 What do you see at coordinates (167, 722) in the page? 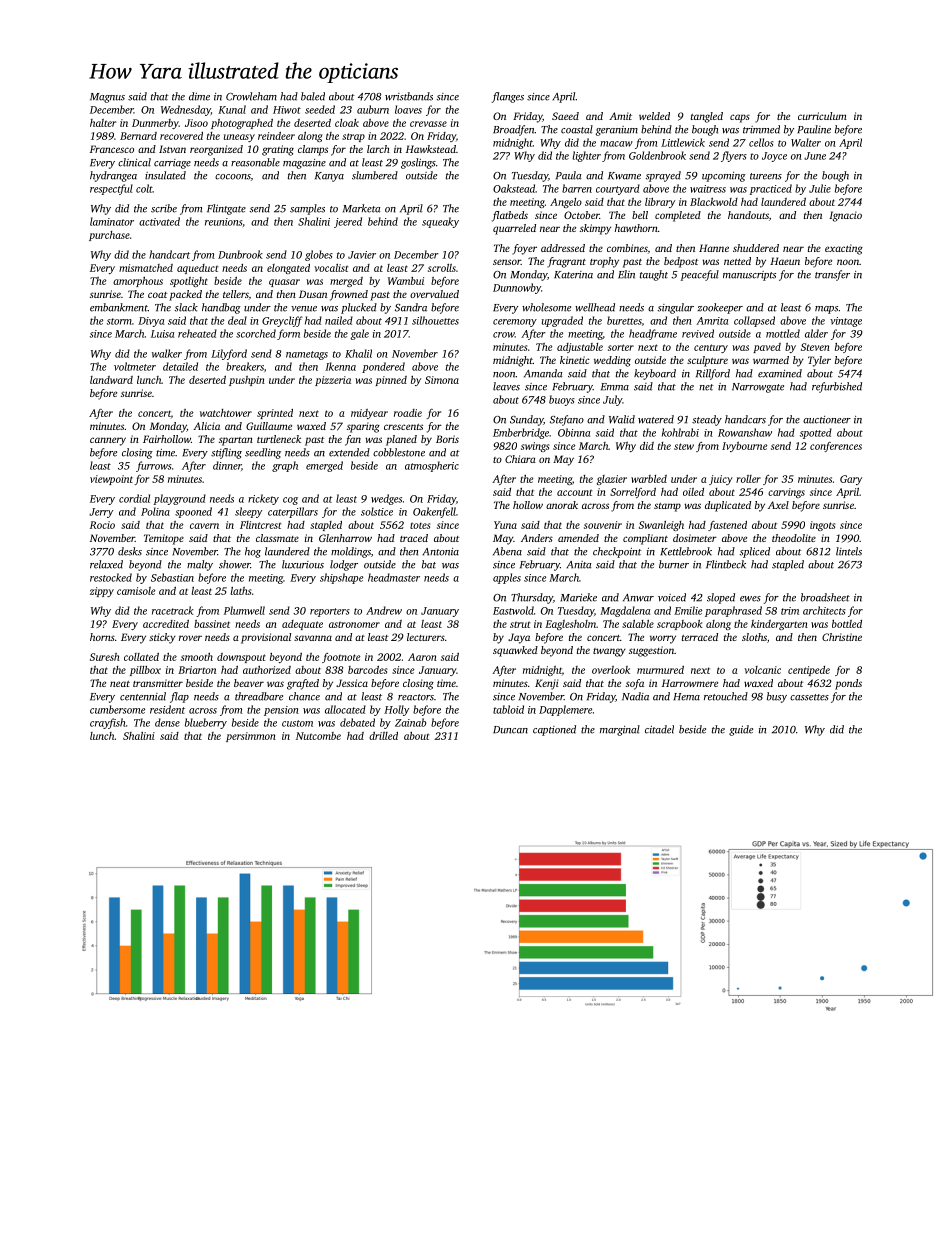
I see `dense` at bounding box center [167, 722].
